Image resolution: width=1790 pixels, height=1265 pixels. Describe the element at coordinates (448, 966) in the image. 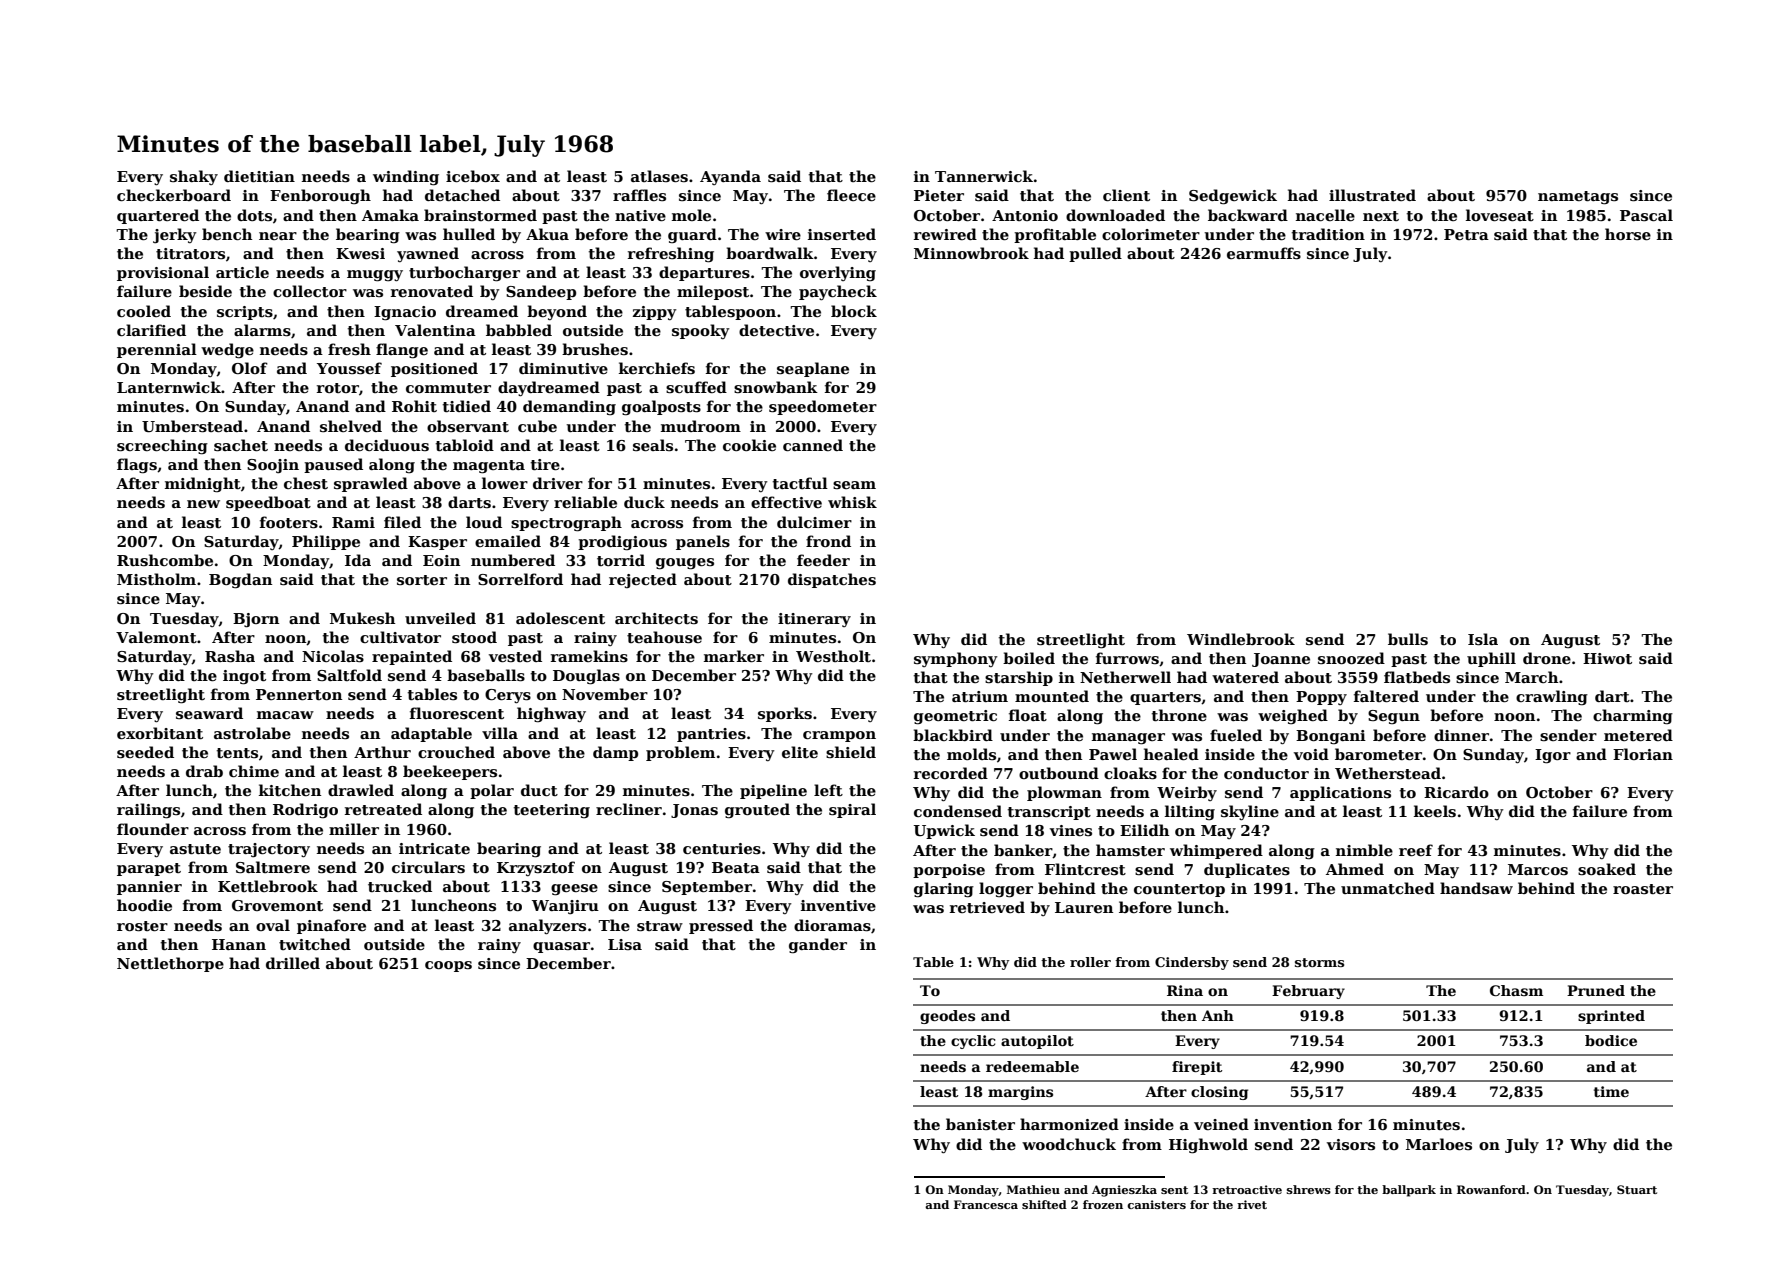

I see `coops` at that location.
